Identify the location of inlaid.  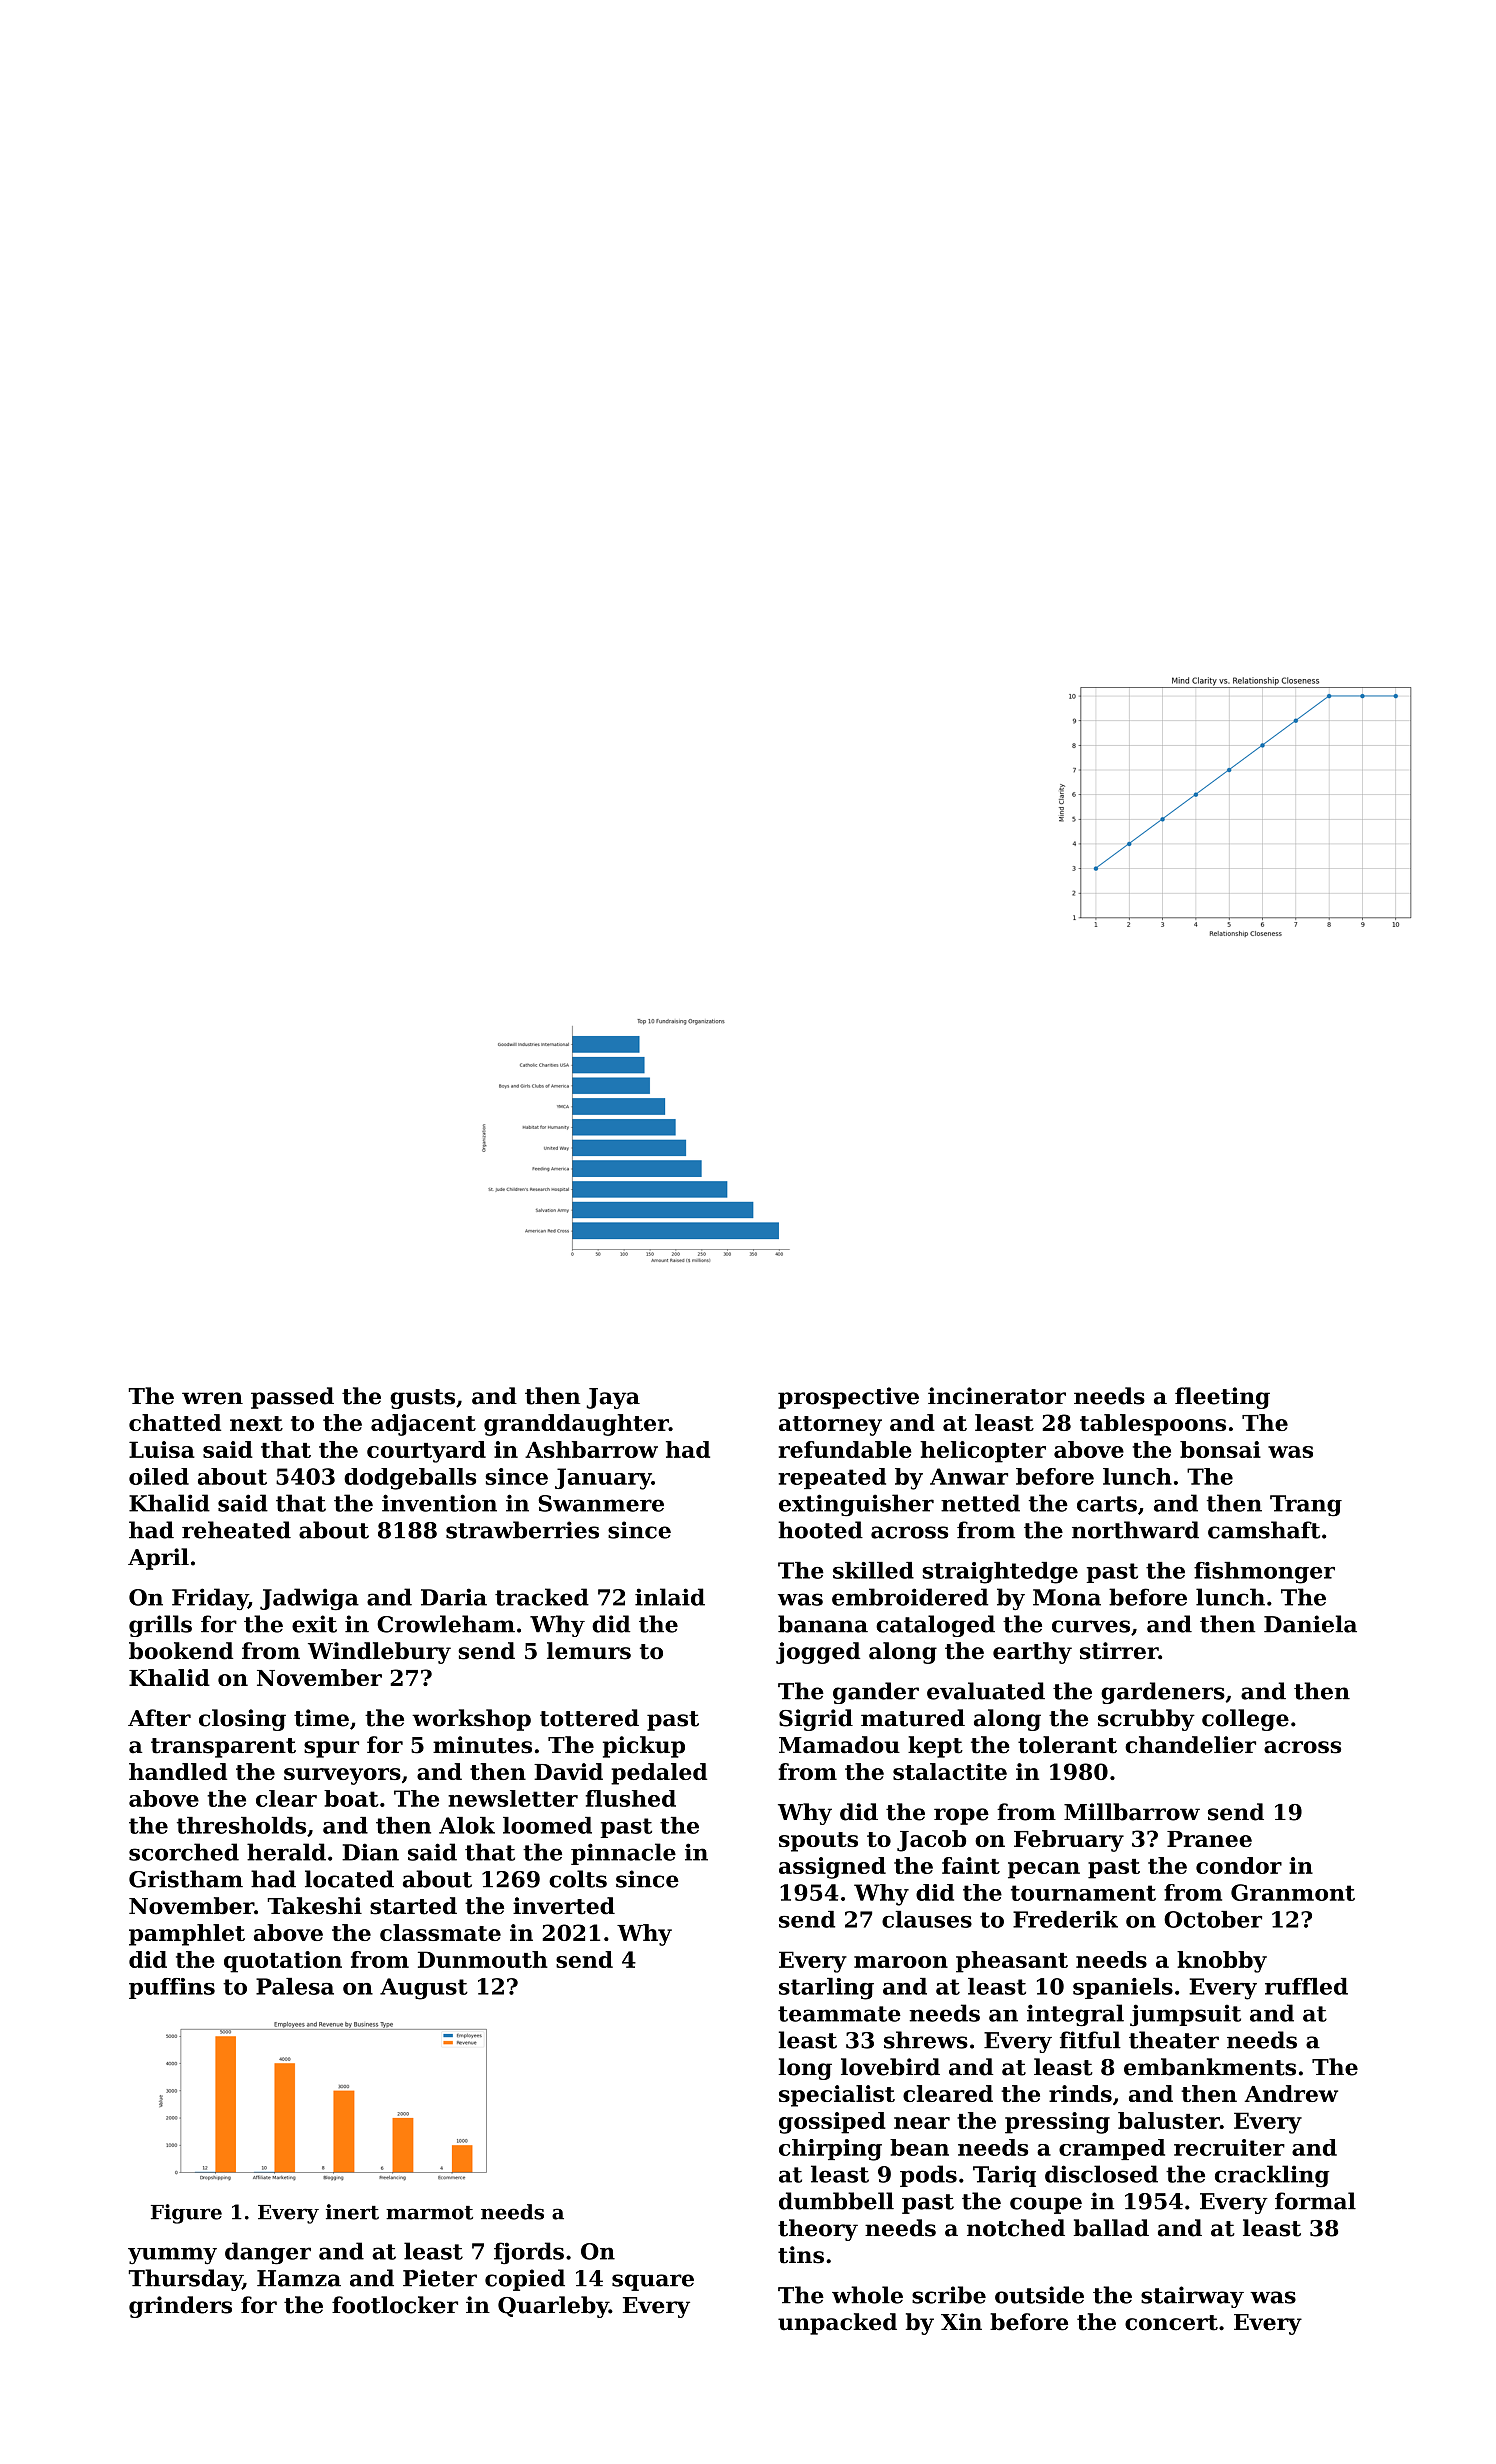
(670, 1597).
